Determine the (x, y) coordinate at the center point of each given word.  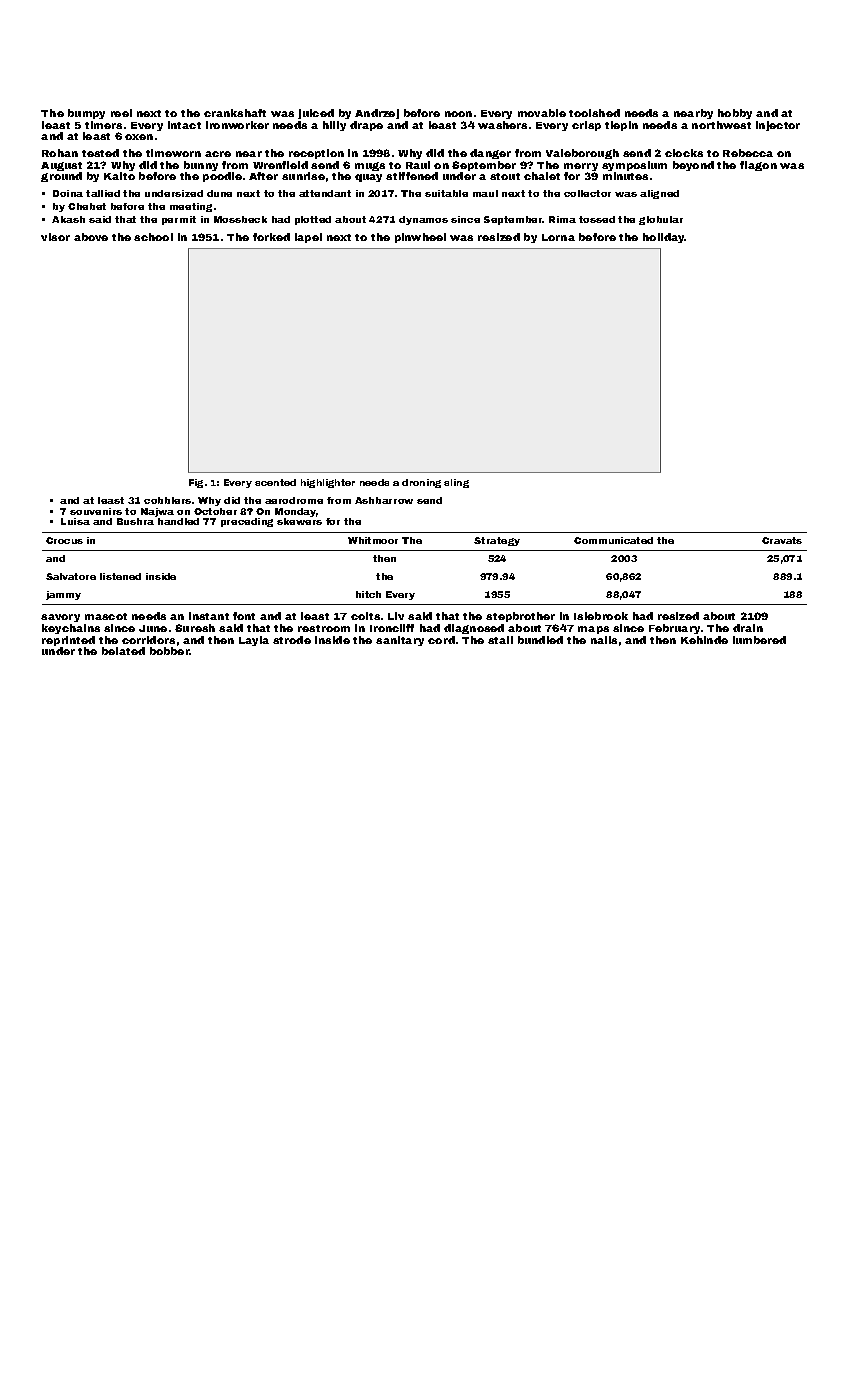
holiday (664, 238)
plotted (313, 220)
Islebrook (601, 616)
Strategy (497, 541)
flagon (758, 166)
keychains (71, 629)
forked (271, 237)
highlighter (328, 483)
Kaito (119, 176)
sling (456, 483)
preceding (247, 522)
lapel (308, 238)
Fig (196, 483)
